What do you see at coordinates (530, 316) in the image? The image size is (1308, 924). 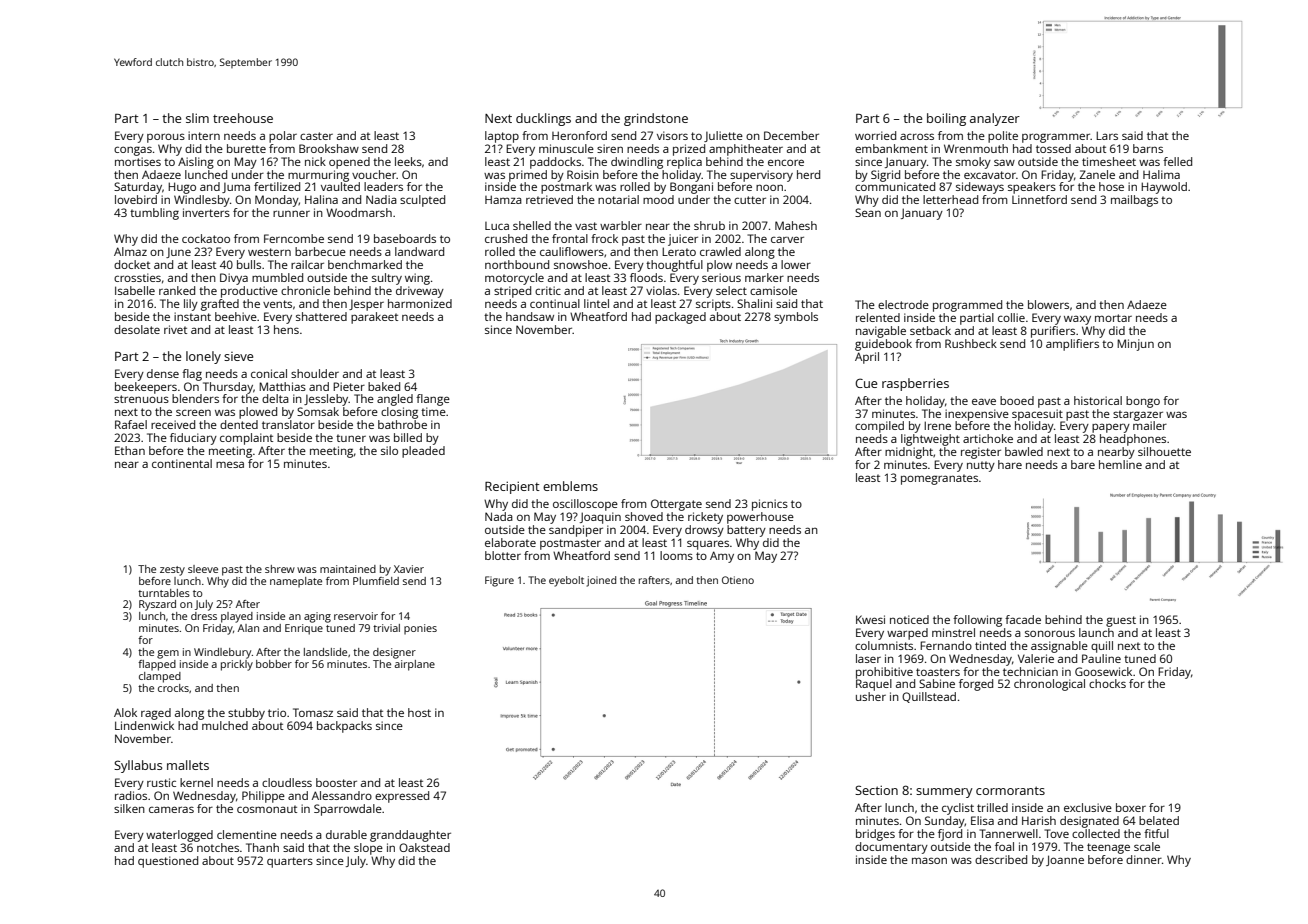 I see `handsaw` at bounding box center [530, 316].
